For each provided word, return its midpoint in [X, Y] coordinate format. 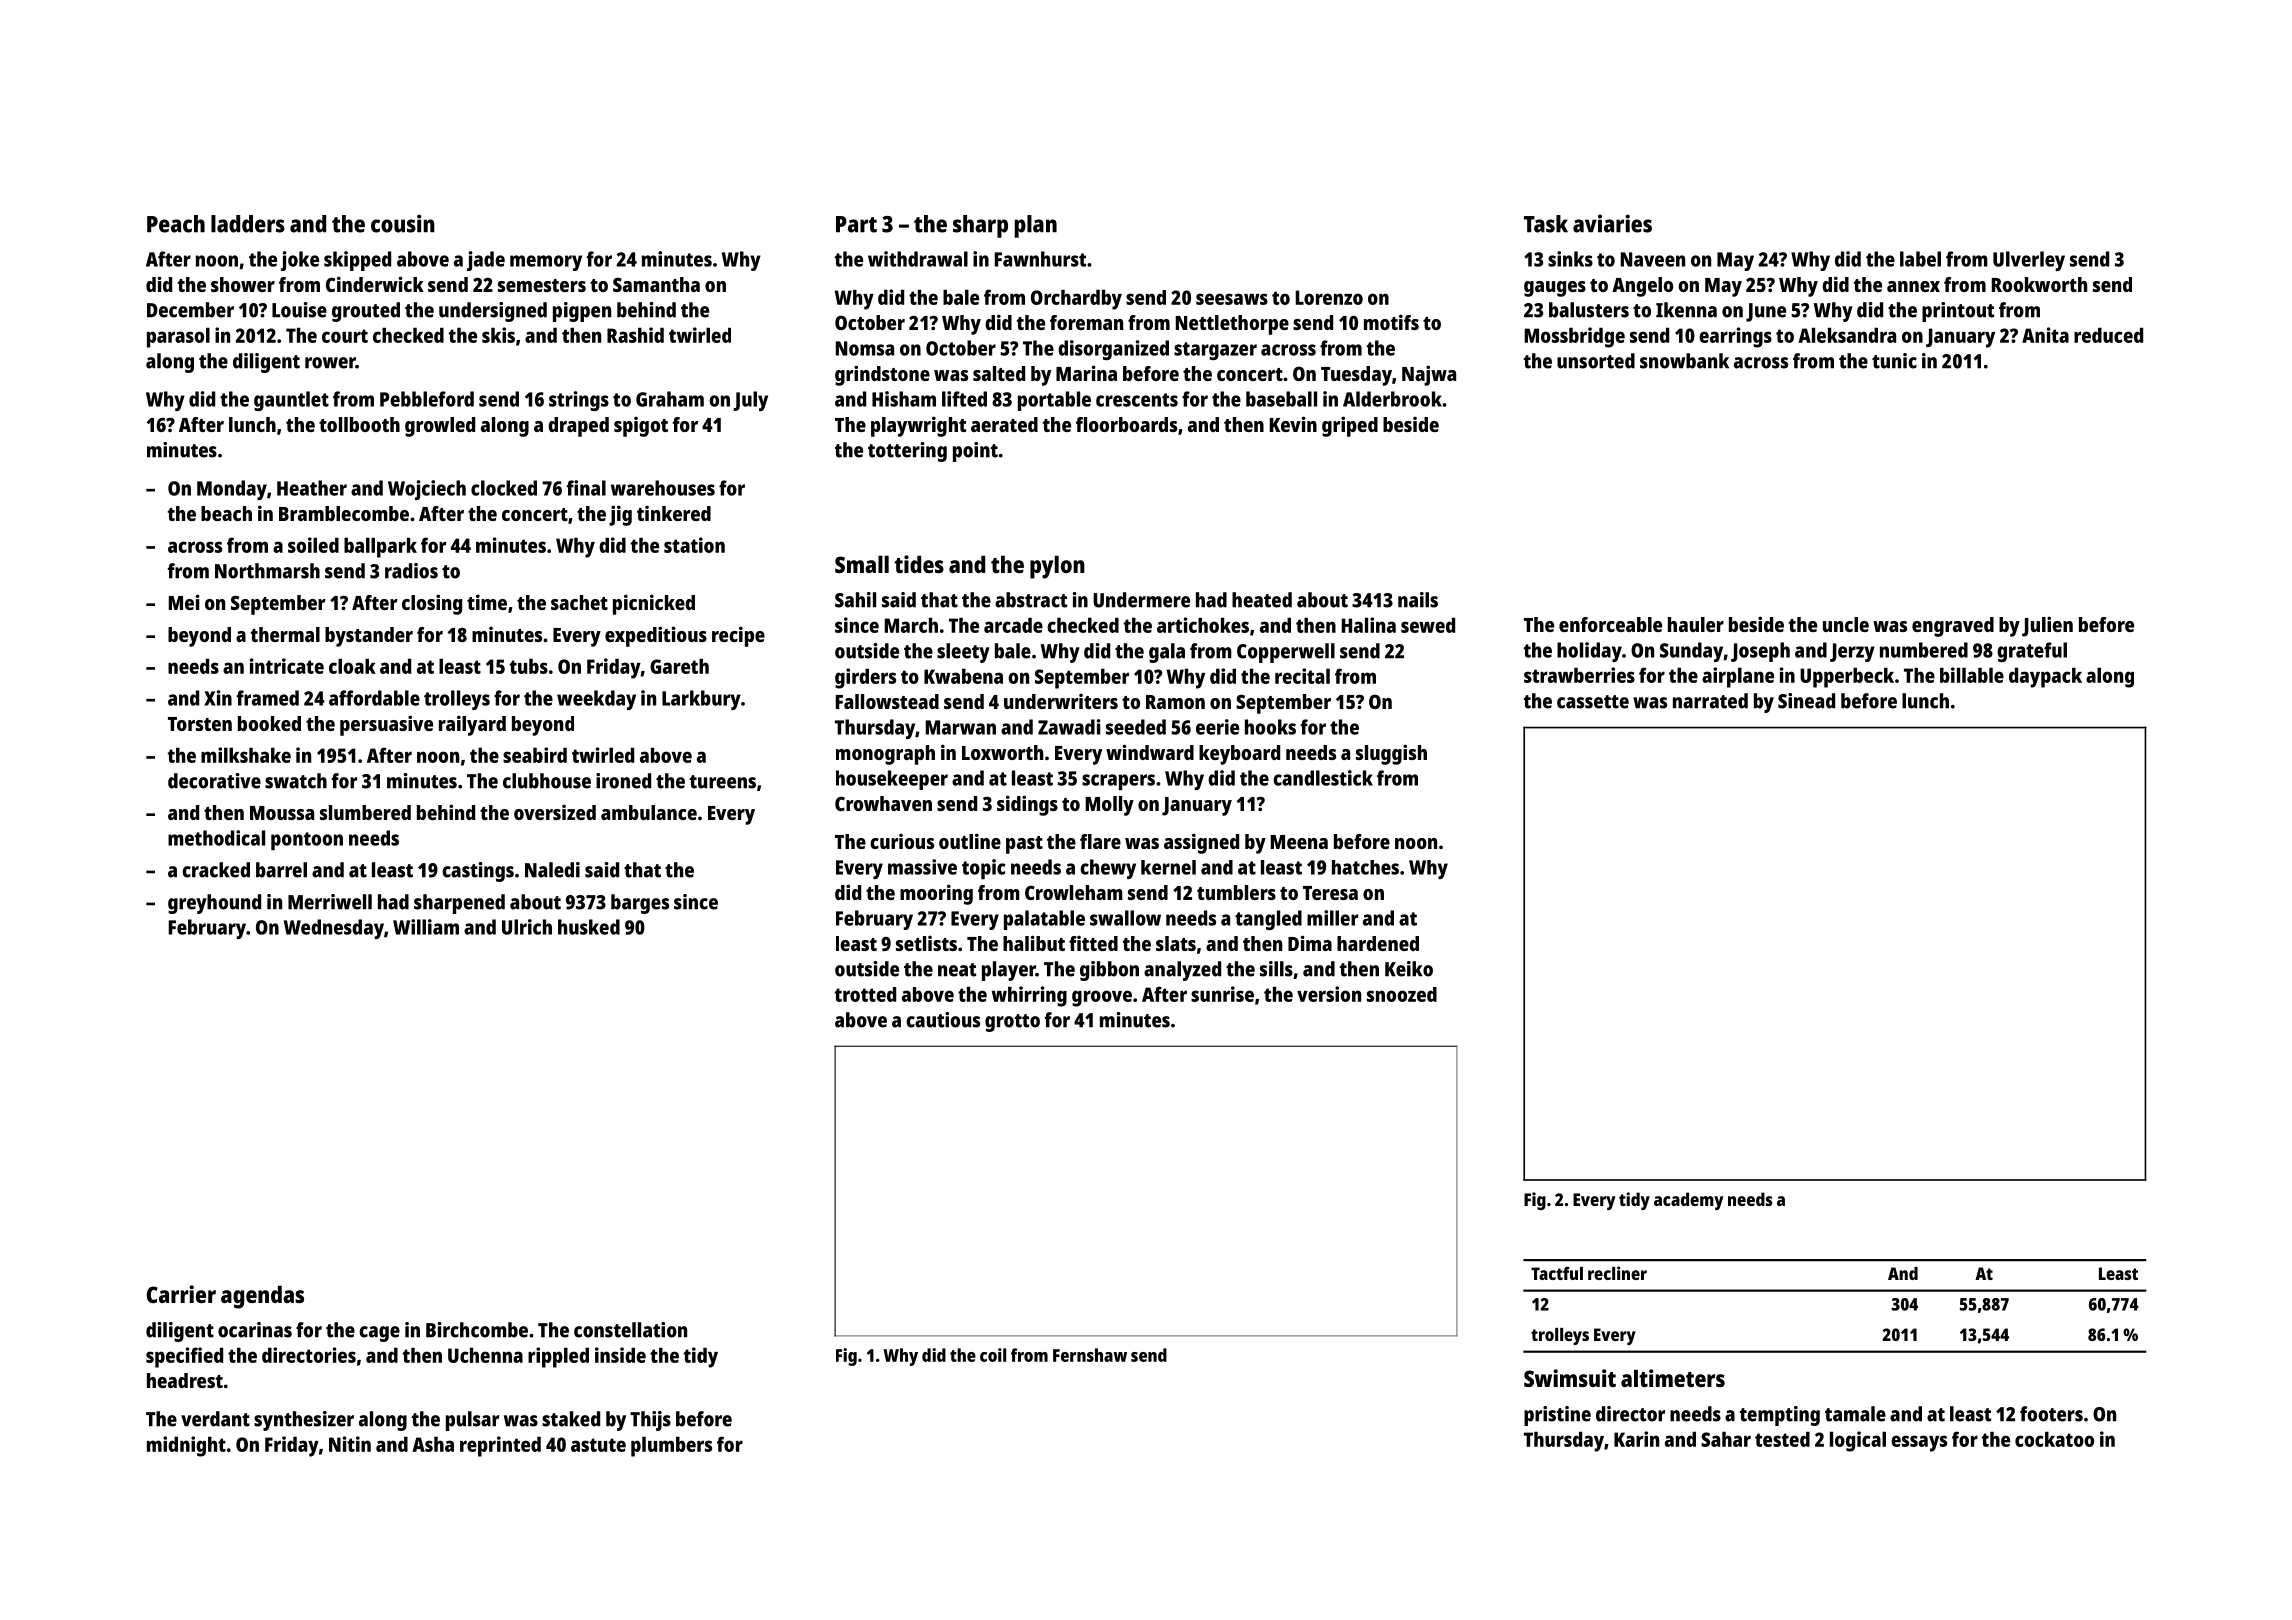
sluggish [1391, 754]
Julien [2047, 626]
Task [1546, 224]
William [426, 927]
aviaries [1612, 223]
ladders [248, 224]
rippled [558, 1357]
